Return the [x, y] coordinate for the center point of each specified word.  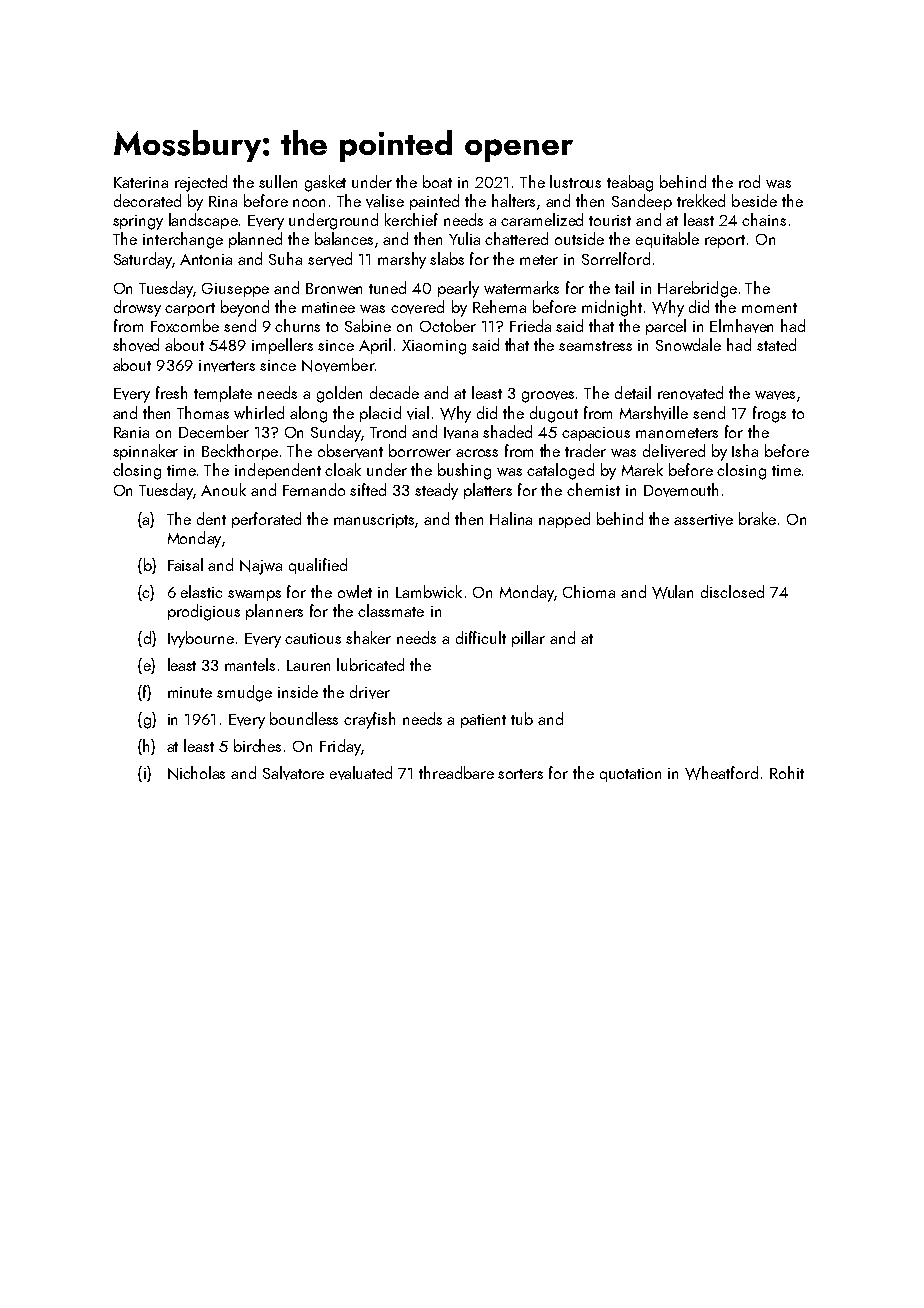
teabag [630, 183]
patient [483, 721]
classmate [391, 610]
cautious [313, 638]
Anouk [223, 489]
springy [138, 222]
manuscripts [374, 521]
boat [437, 181]
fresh [171, 392]
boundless [304, 718]
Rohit [787, 772]
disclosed [732, 591]
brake [757, 518]
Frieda [530, 325]
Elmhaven [741, 326]
